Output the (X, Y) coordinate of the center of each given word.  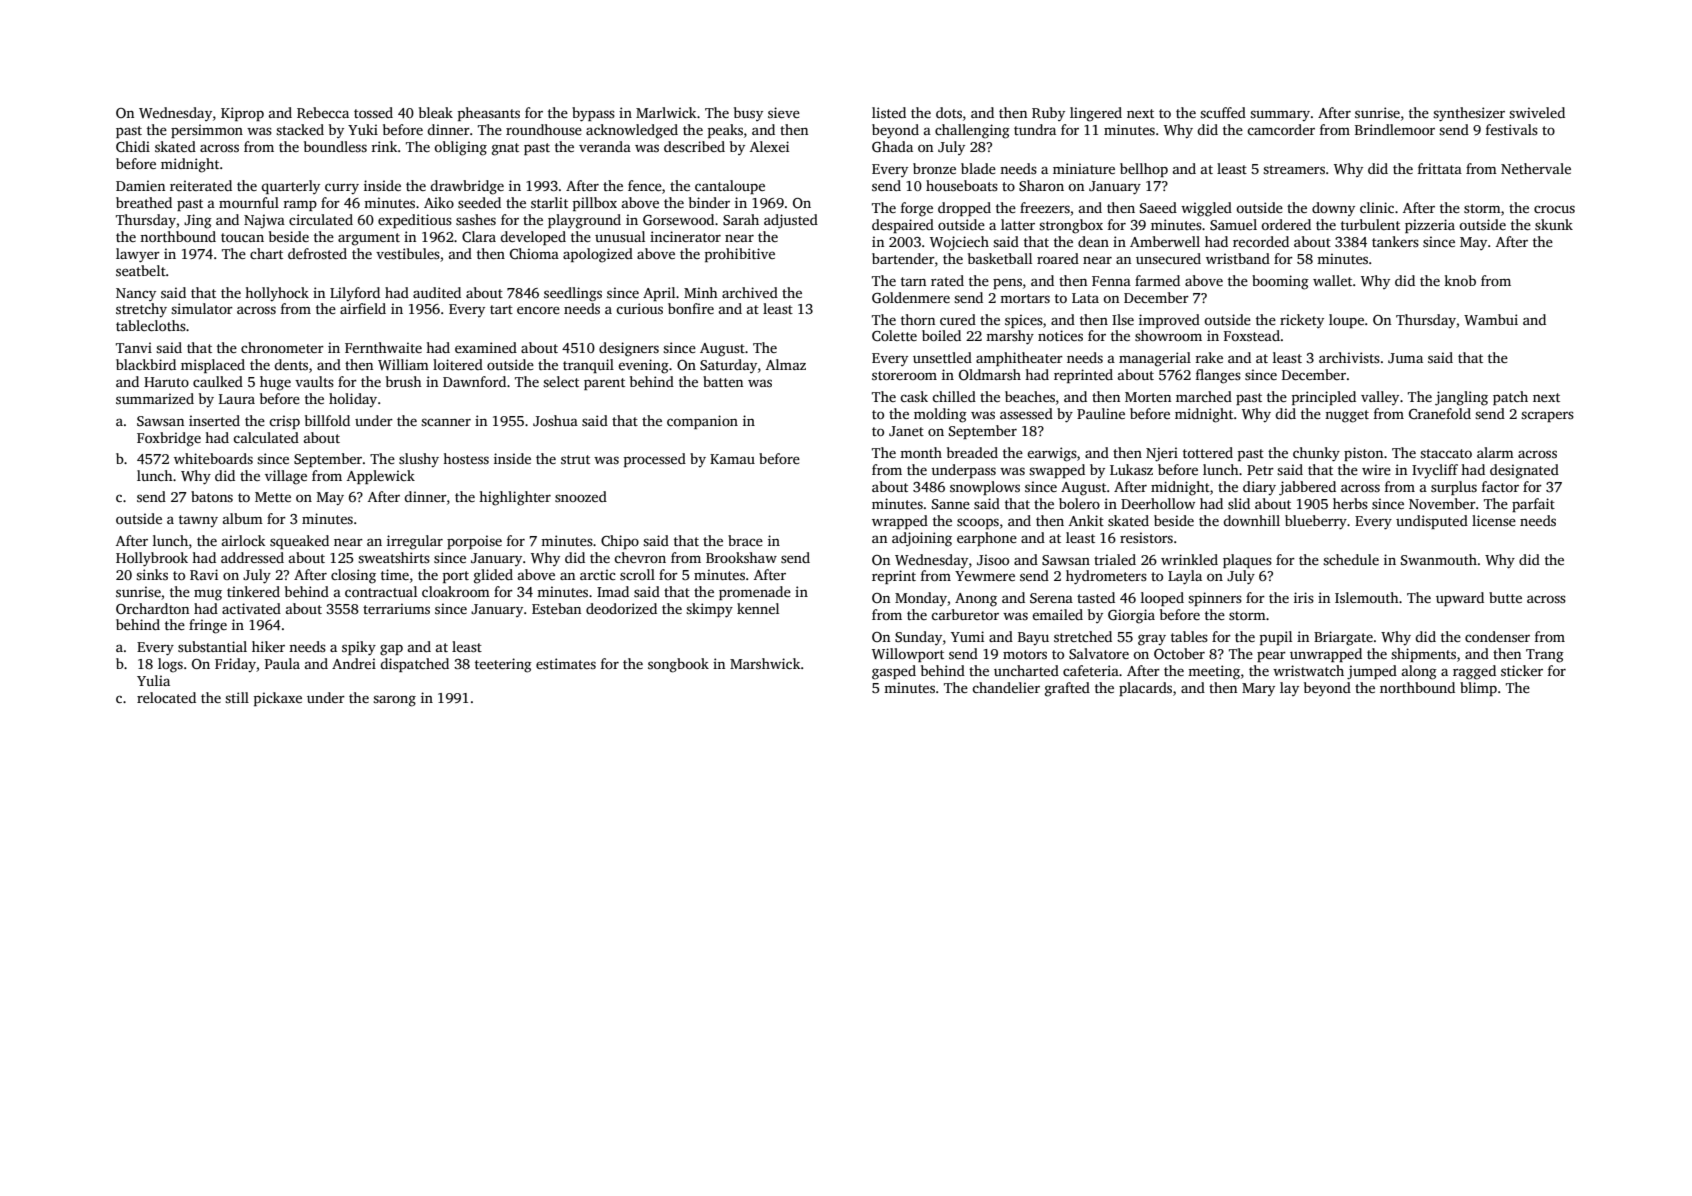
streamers (1294, 169)
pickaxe (278, 699)
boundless (335, 146)
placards (1145, 689)
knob (1460, 280)
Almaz (786, 364)
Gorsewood (678, 219)
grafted (1067, 689)
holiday (353, 400)
